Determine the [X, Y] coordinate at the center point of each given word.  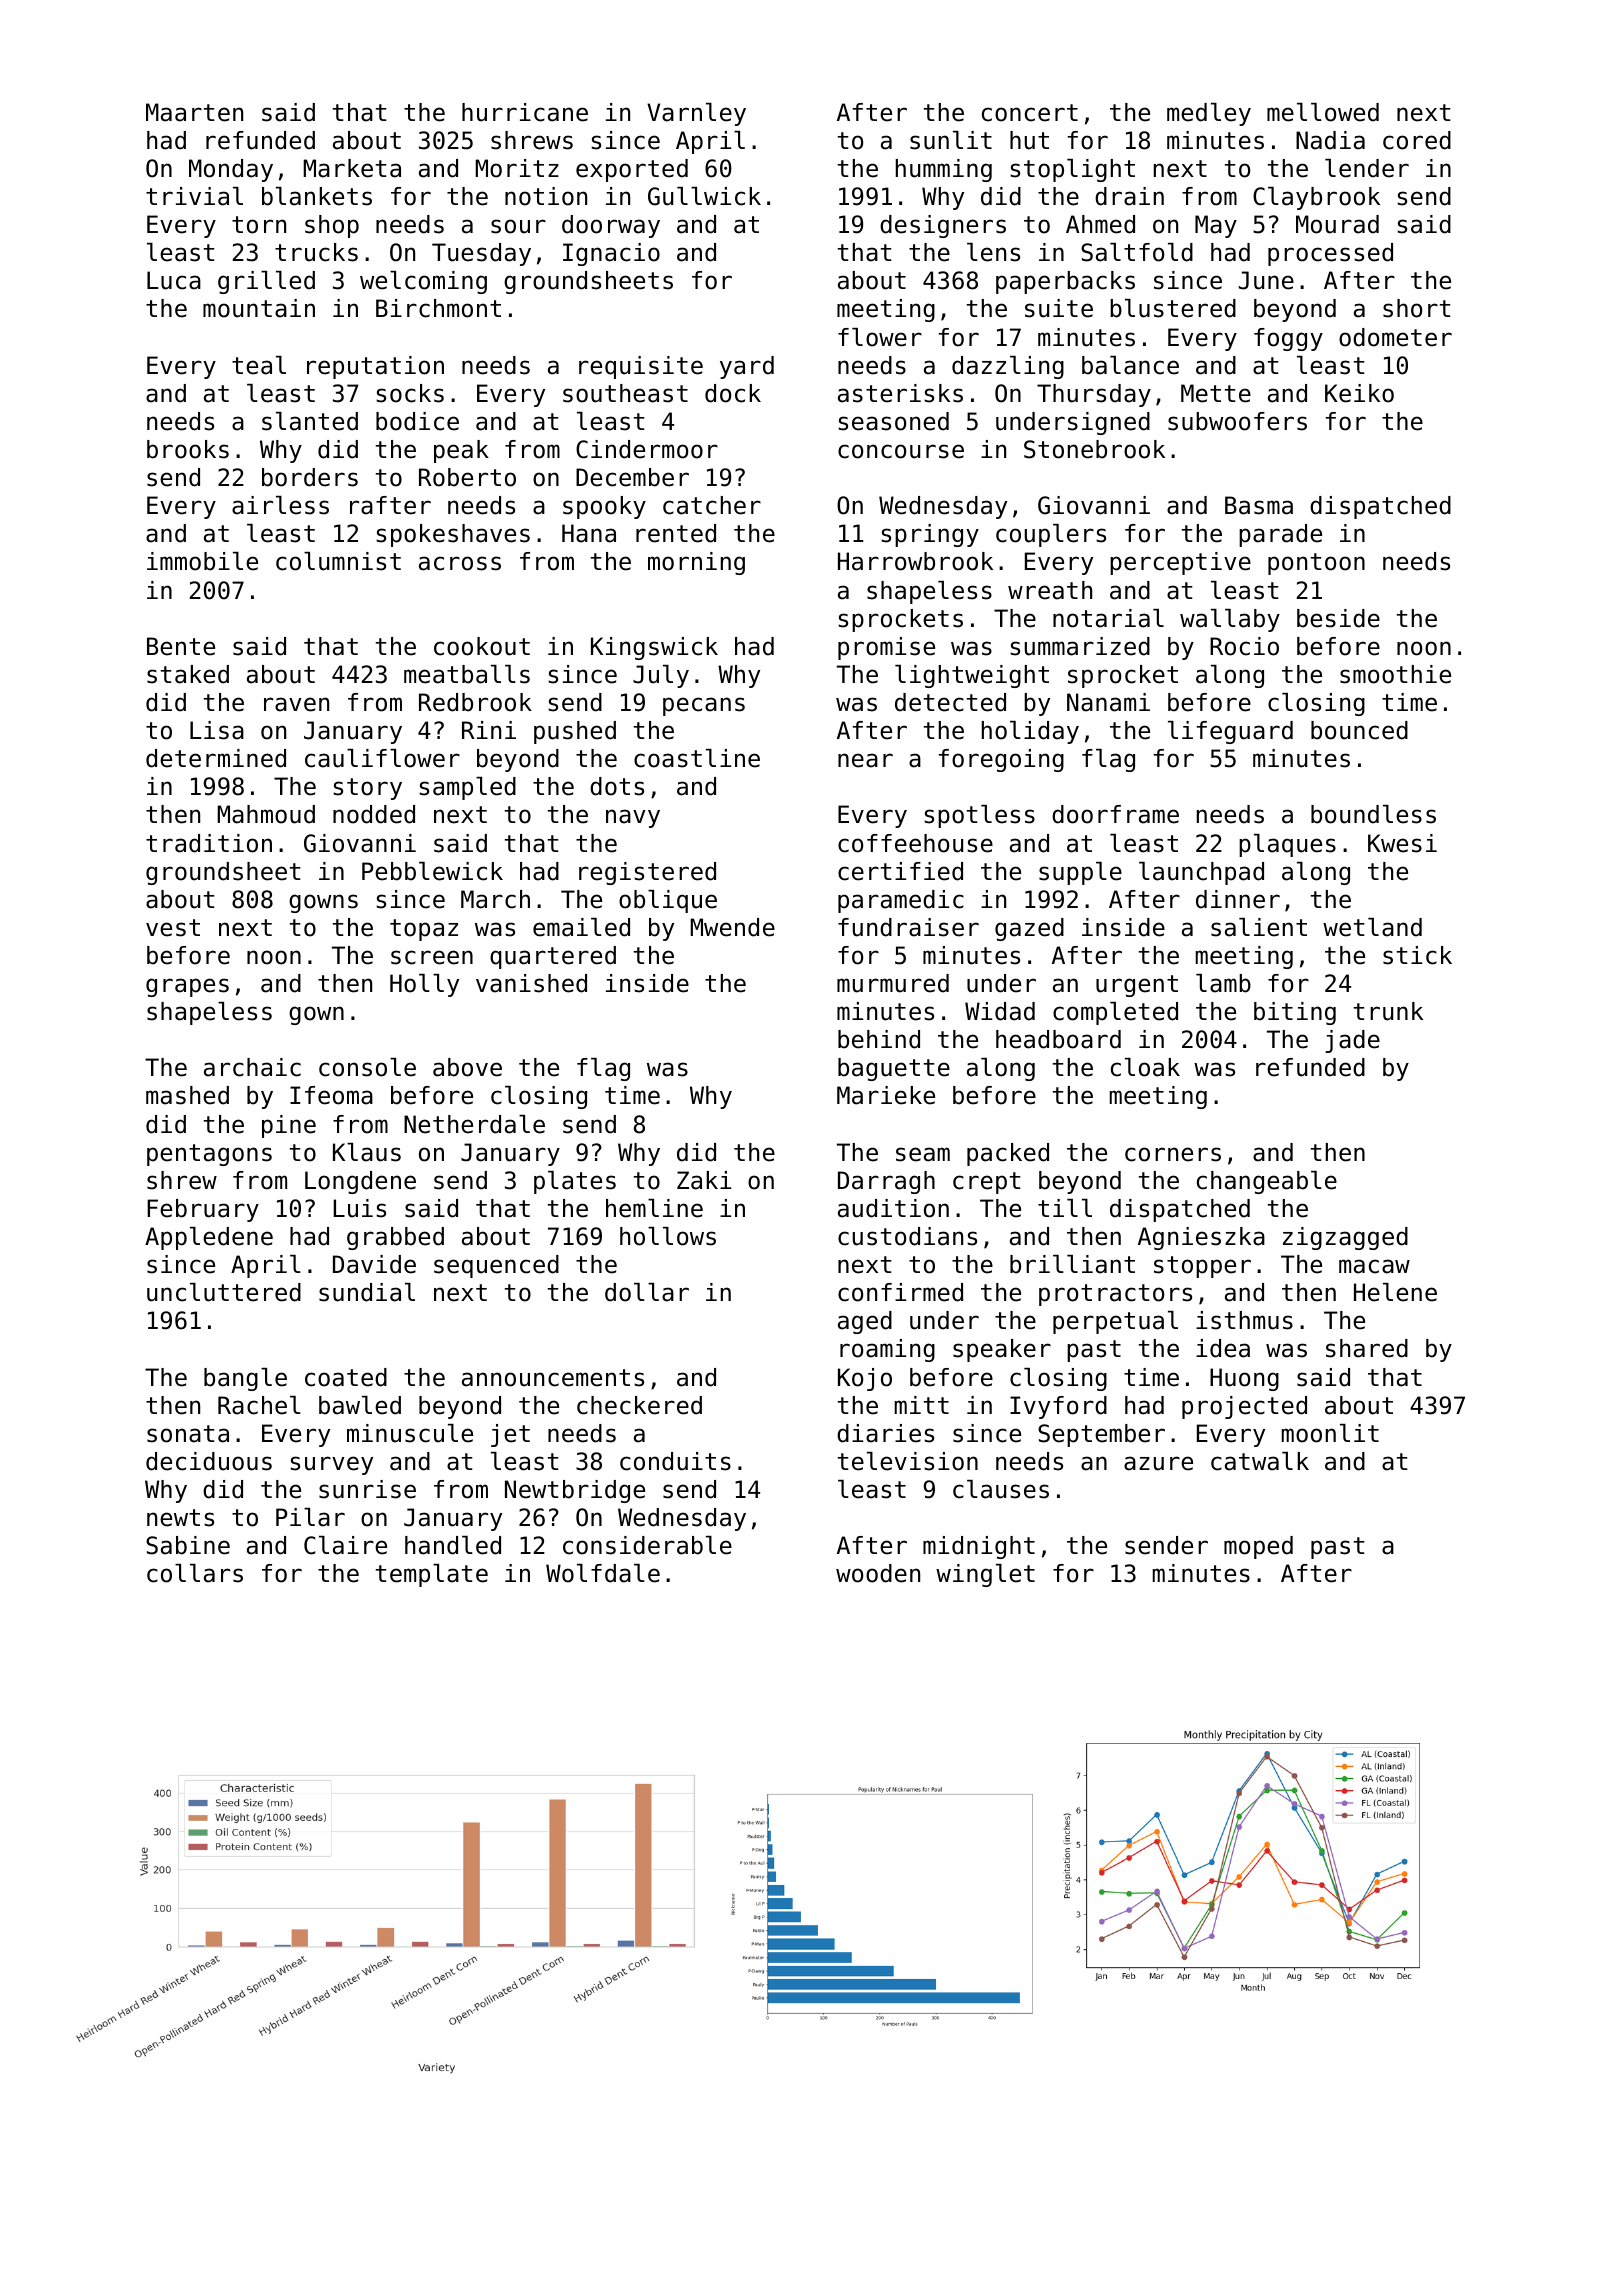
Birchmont [438, 308]
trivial [194, 196]
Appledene [209, 1238]
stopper [1202, 1267]
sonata [188, 1434]
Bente [181, 646]
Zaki [704, 1180]
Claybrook [1316, 198]
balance [1130, 365]
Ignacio [611, 254]
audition [893, 1208]
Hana [589, 533]
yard [747, 367]
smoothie [1395, 674]
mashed [187, 1095]
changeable [1267, 1182]
